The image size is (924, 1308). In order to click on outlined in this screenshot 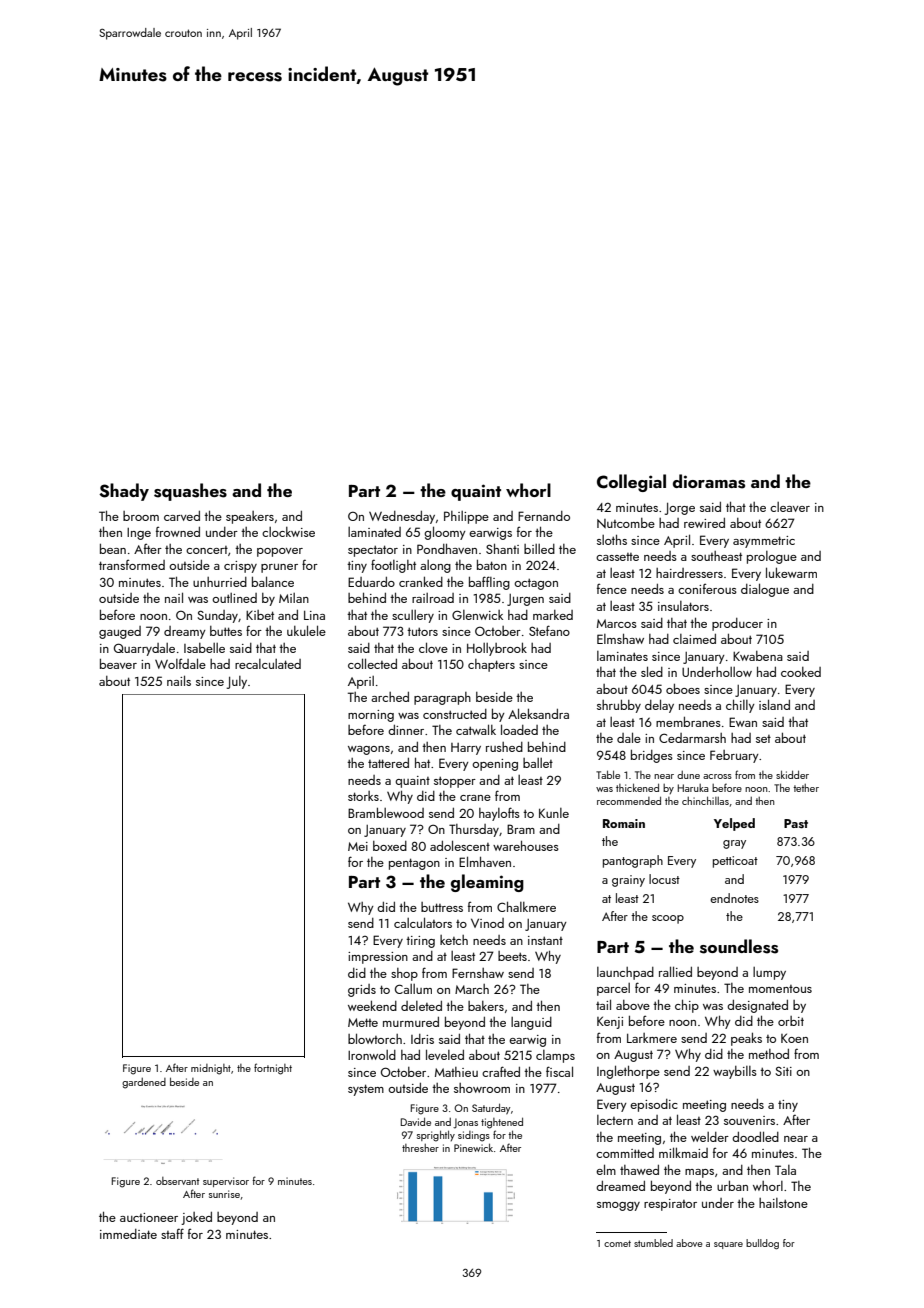, I will do `click(234, 598)`.
